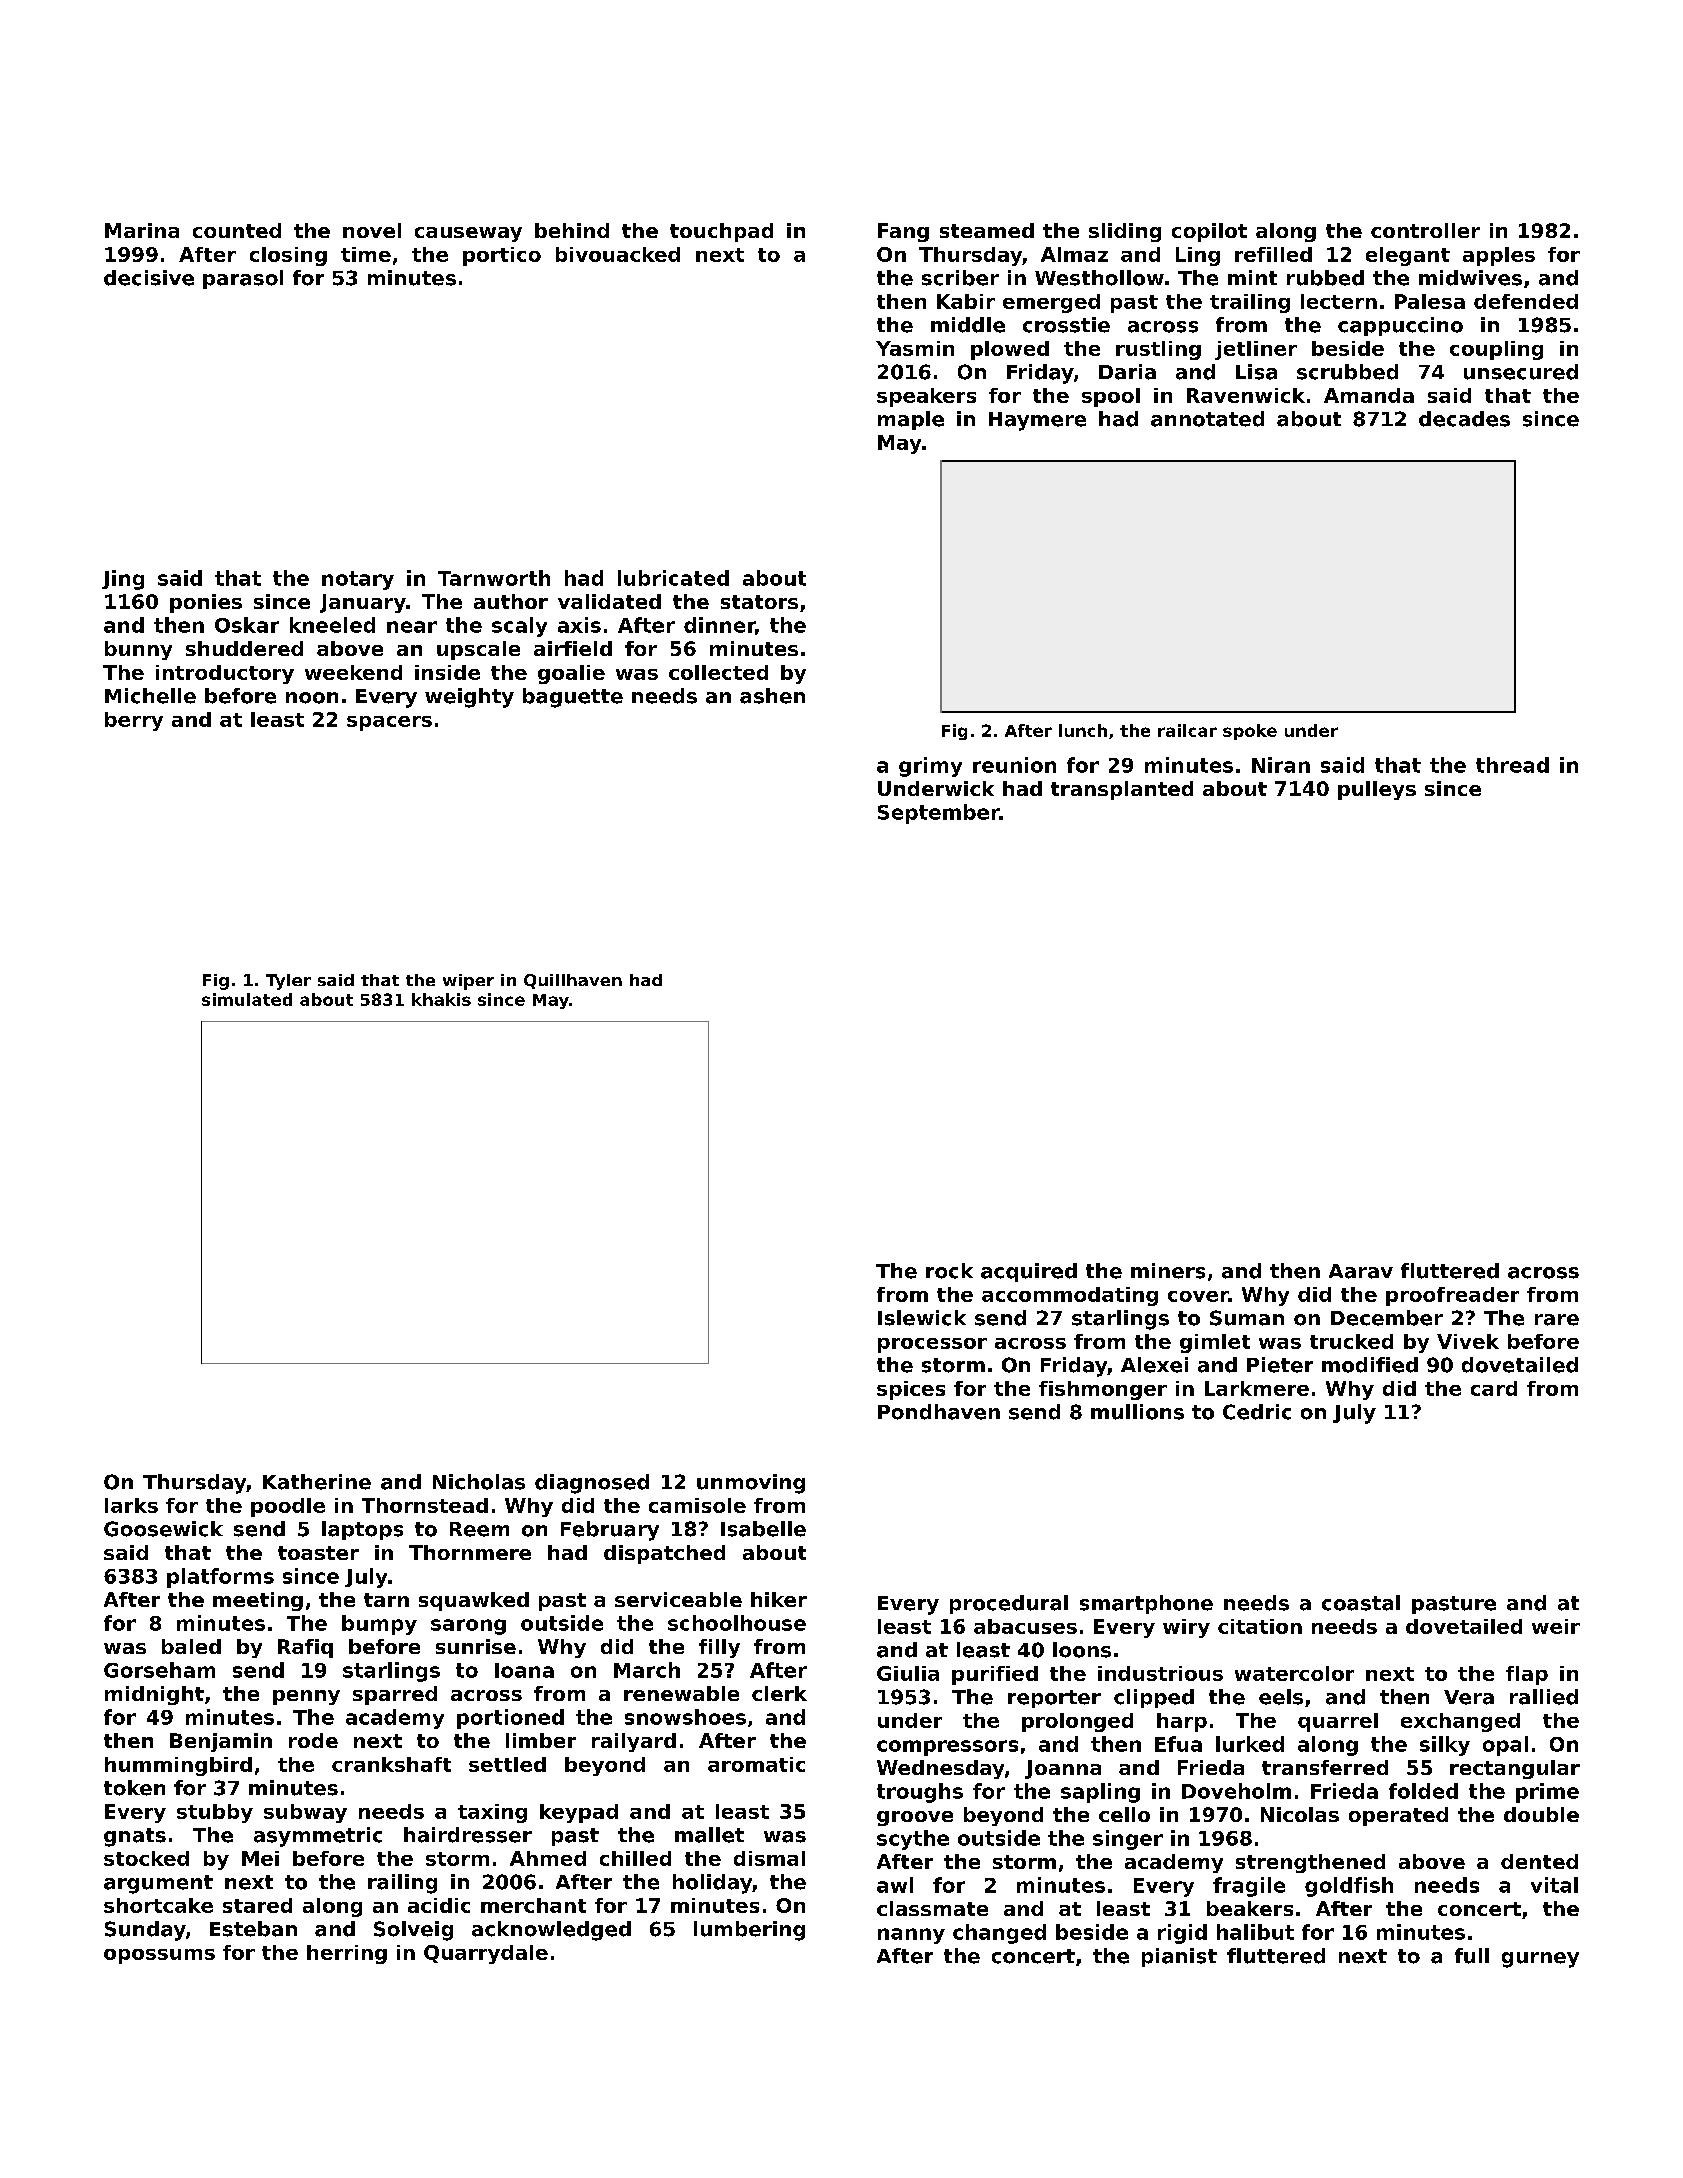 The image size is (1683, 2178). I want to click on Quarrydale, so click(486, 1954).
